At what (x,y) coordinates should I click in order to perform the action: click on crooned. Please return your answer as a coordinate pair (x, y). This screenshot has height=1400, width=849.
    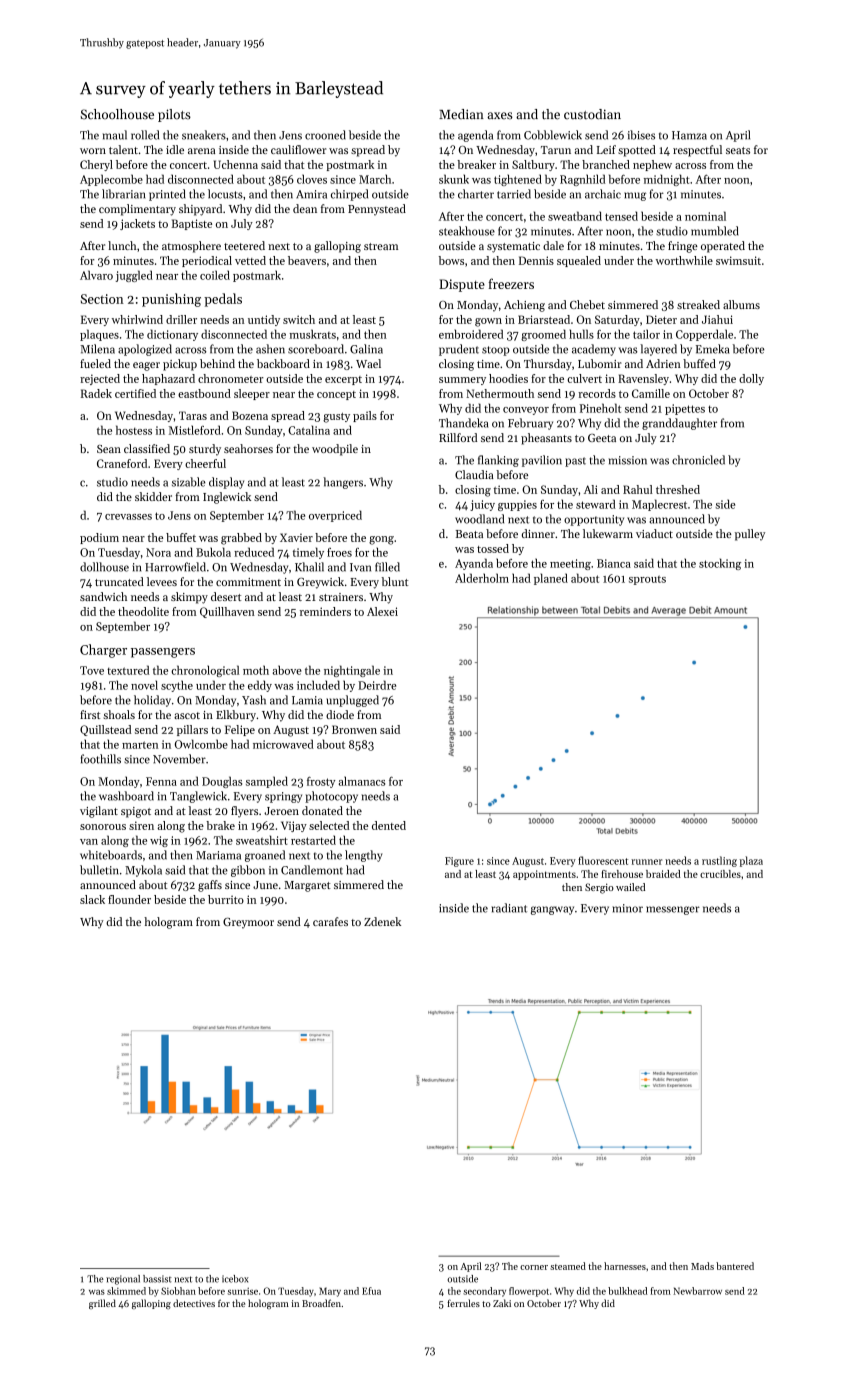
    Looking at the image, I should click on (325, 135).
